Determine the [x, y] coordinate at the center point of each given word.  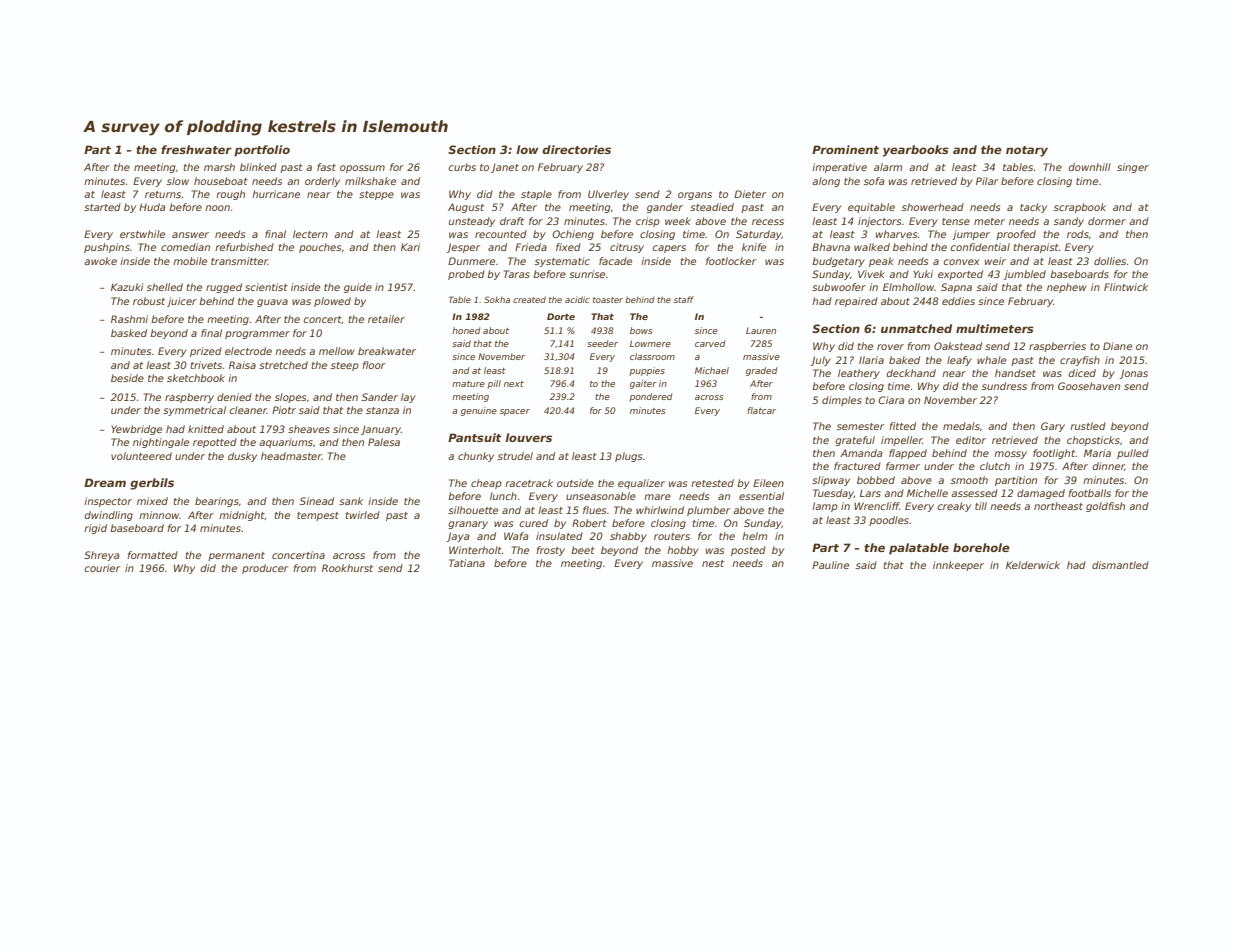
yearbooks [916, 151]
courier [102, 568]
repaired [856, 302]
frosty [550, 551]
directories [576, 149]
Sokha [497, 299]
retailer [386, 319]
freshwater [196, 149]
